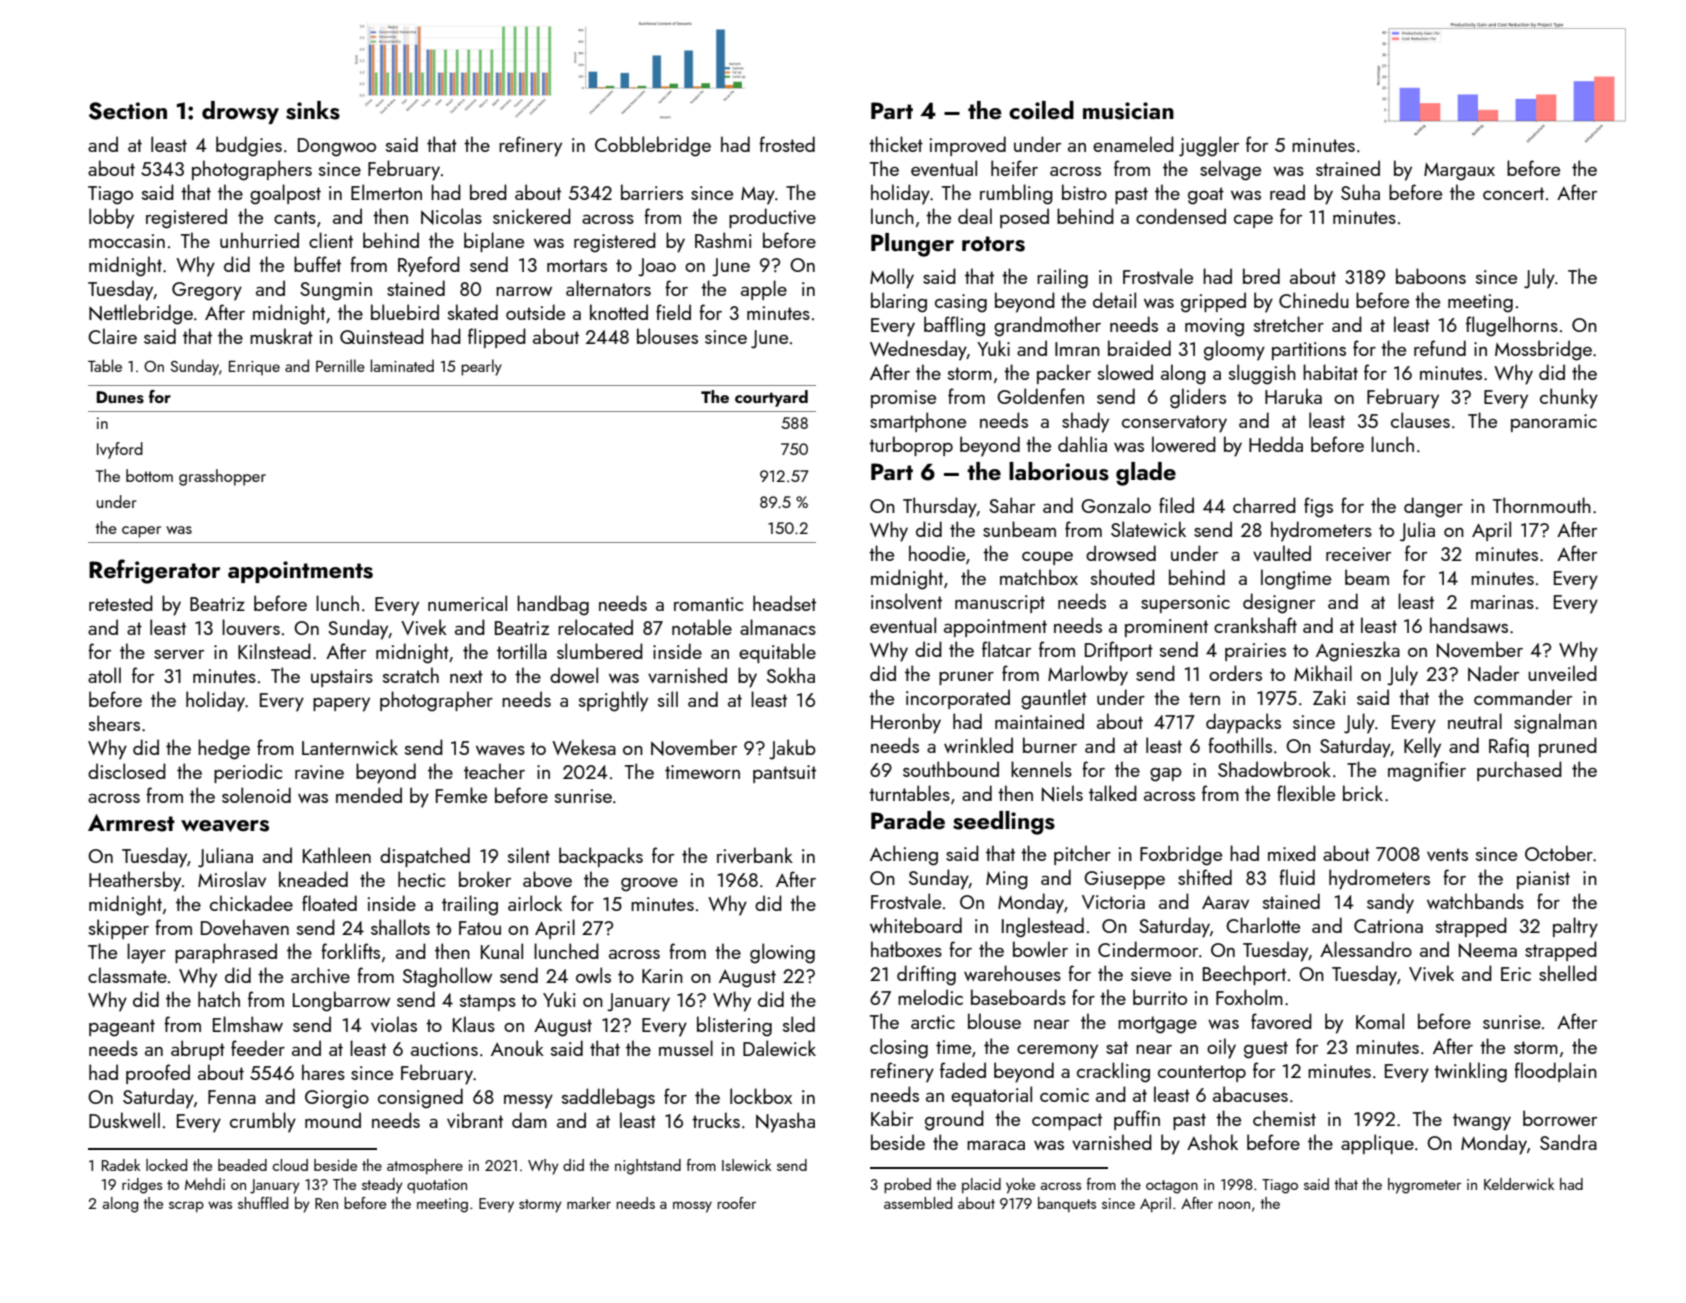 Image resolution: width=1686 pixels, height=1303 pixels. Describe the element at coordinates (1047, 558) in the screenshot. I see `coupe` at that location.
